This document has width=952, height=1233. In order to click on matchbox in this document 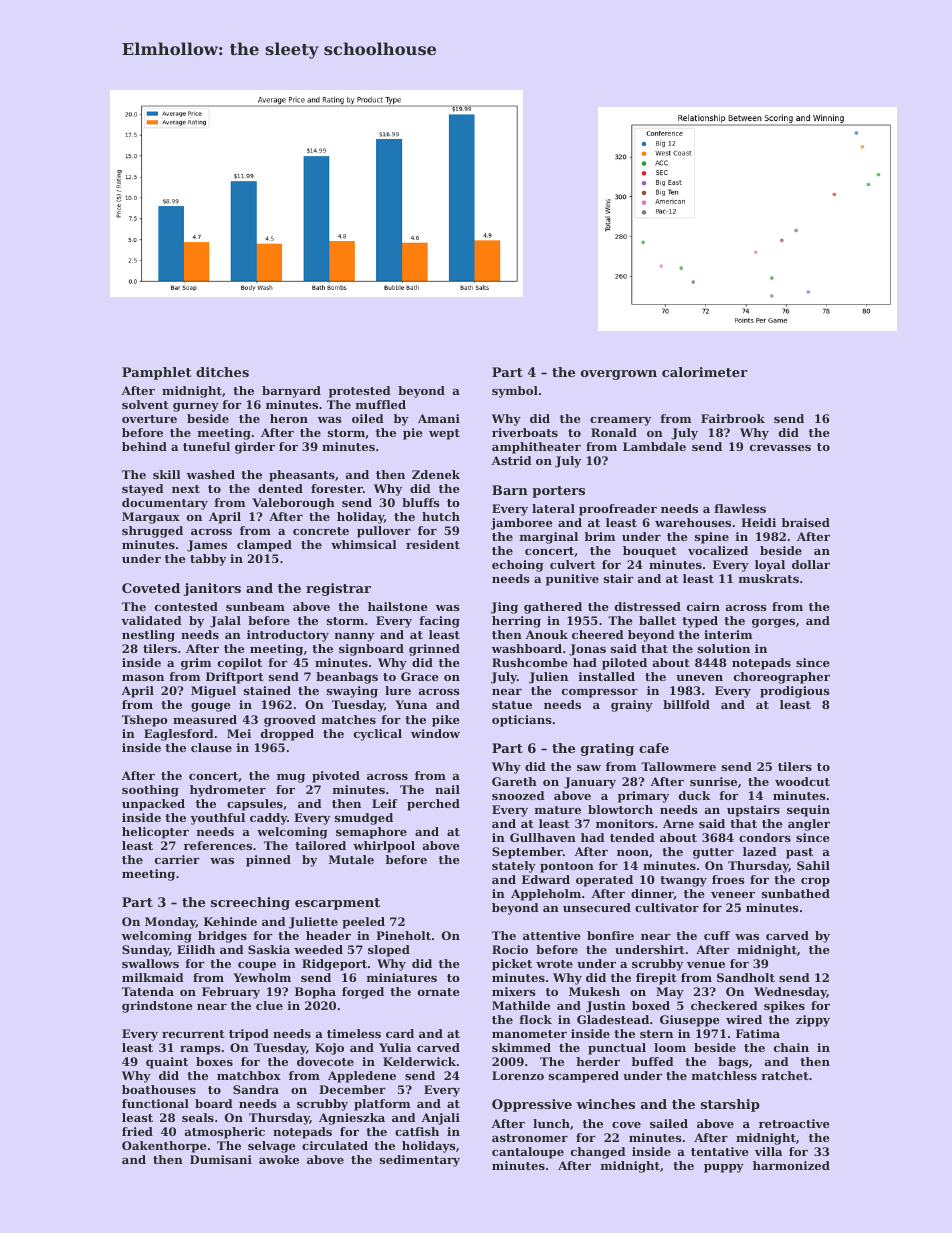, I will do `click(249, 1075)`.
